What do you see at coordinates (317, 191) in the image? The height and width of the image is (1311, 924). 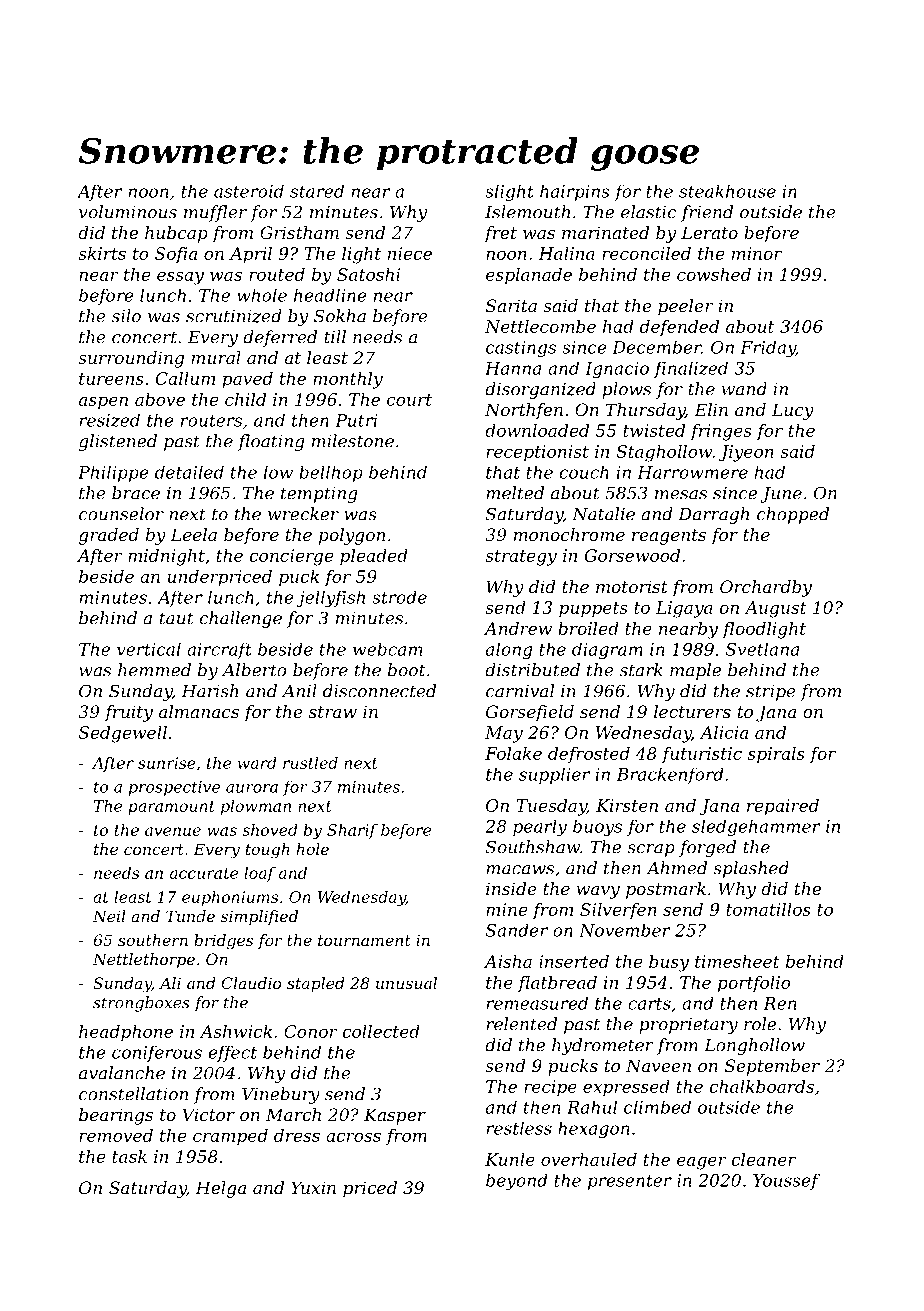 I see `stared` at bounding box center [317, 191].
